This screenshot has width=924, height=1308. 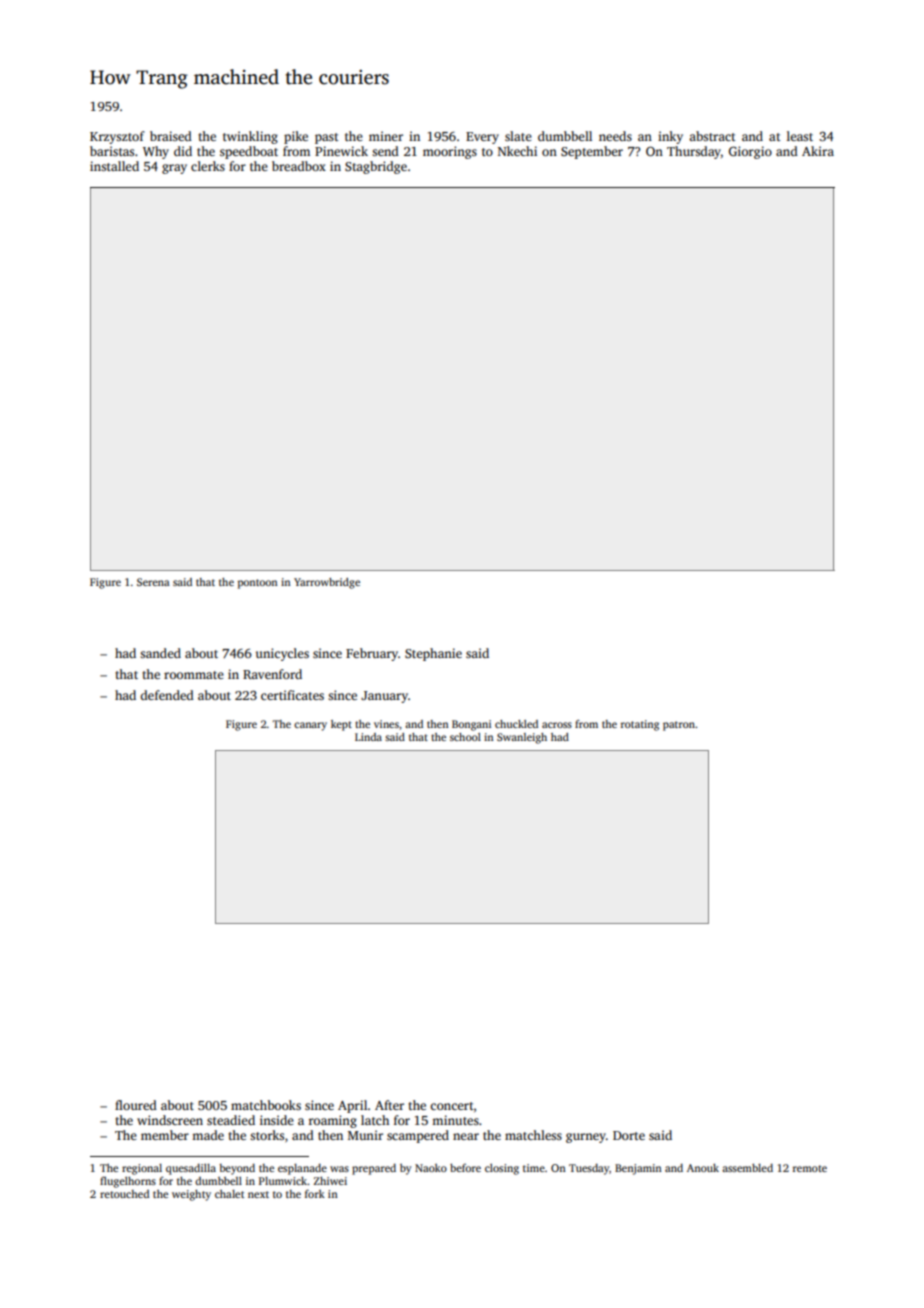 What do you see at coordinates (433, 654) in the screenshot?
I see `Stephanie` at bounding box center [433, 654].
